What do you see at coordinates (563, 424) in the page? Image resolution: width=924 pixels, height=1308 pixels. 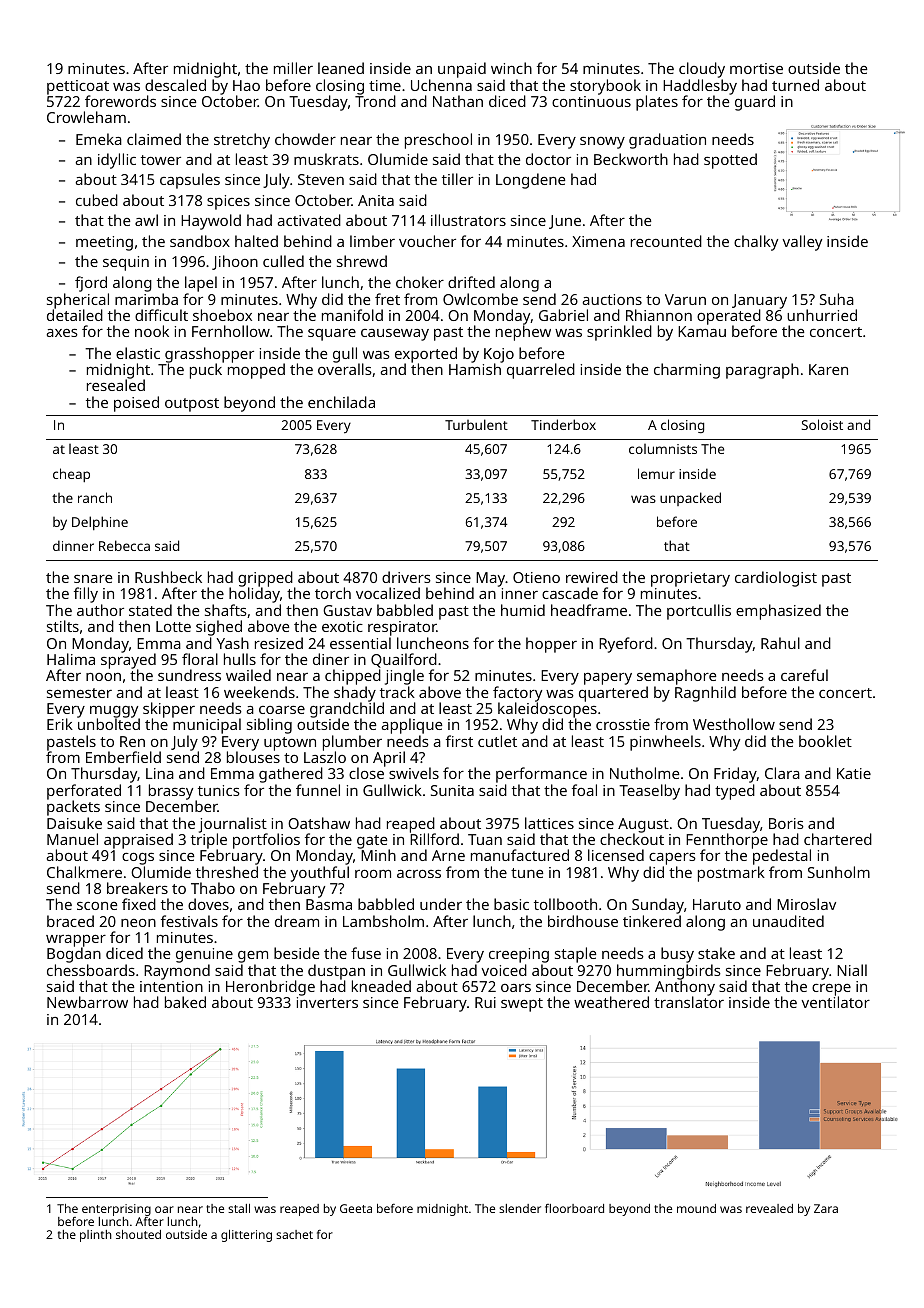 I see `Tinderbox` at bounding box center [563, 424].
